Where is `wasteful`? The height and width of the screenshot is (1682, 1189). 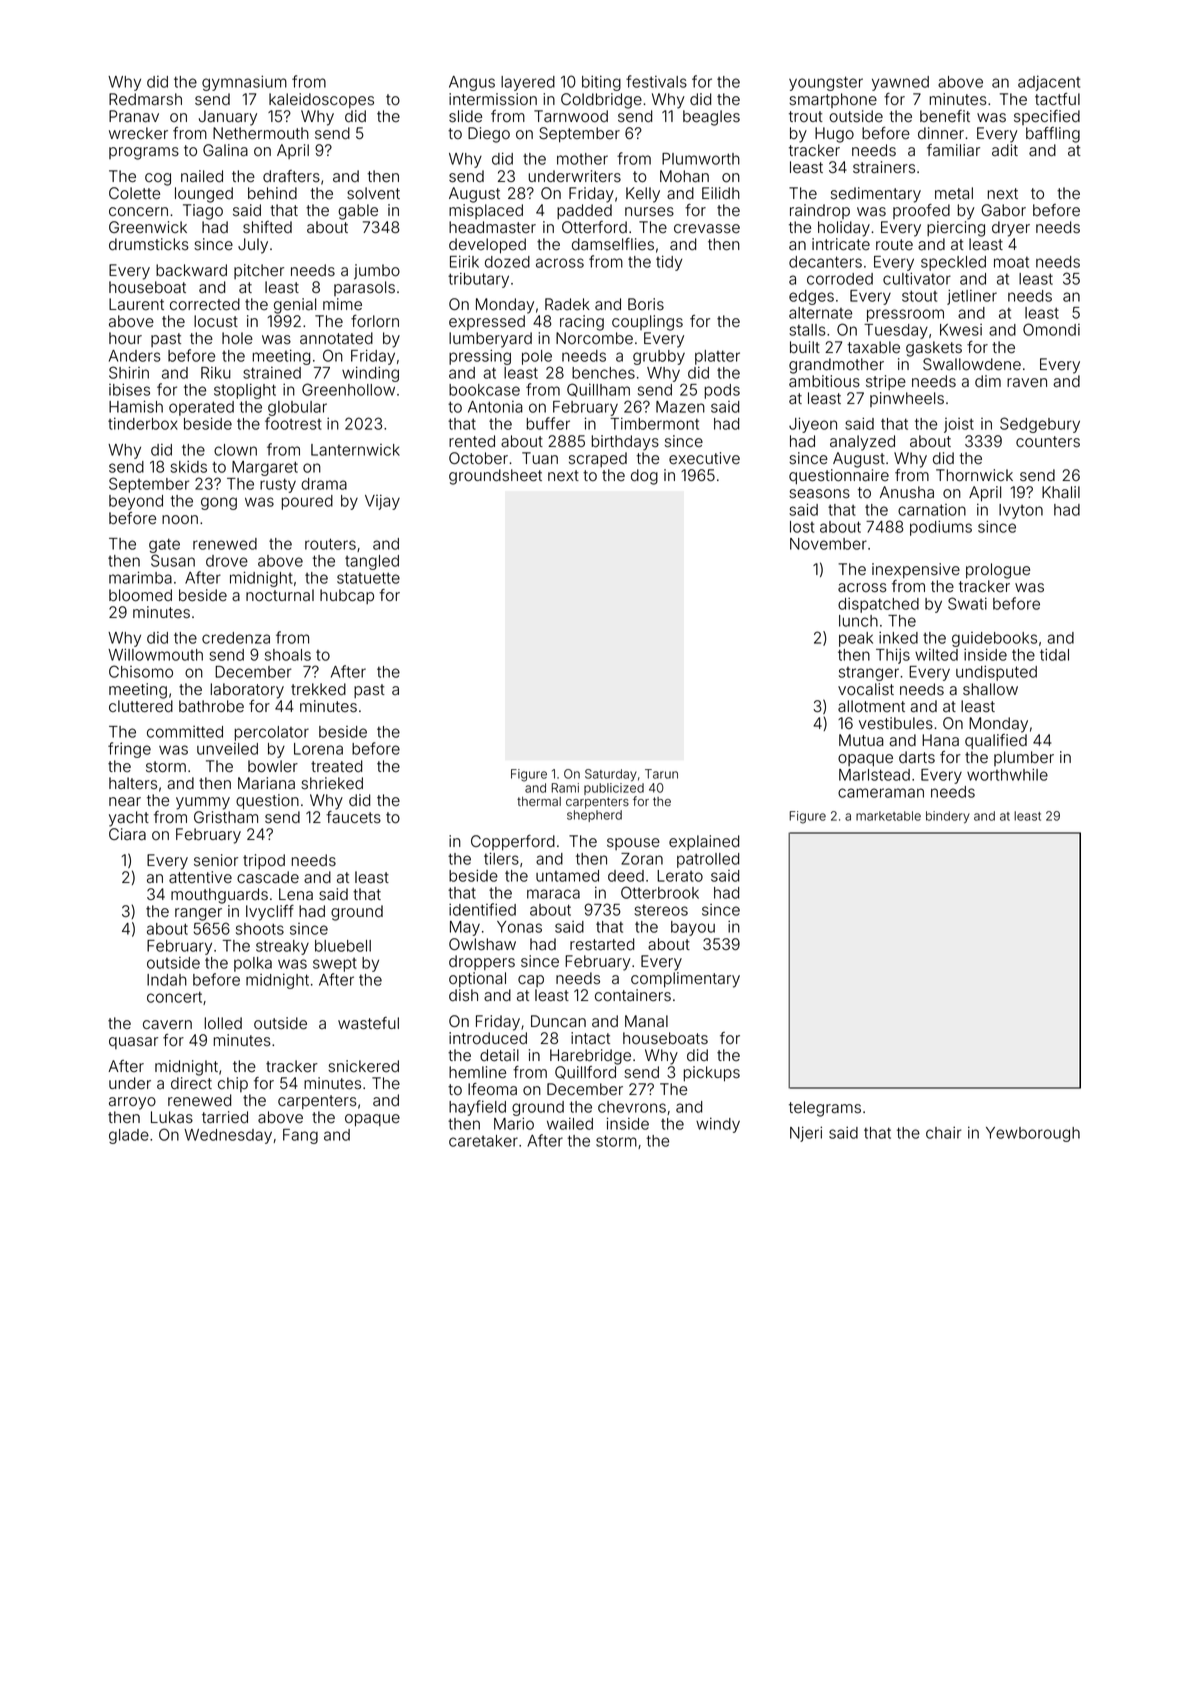 wasteful is located at coordinates (368, 1023).
